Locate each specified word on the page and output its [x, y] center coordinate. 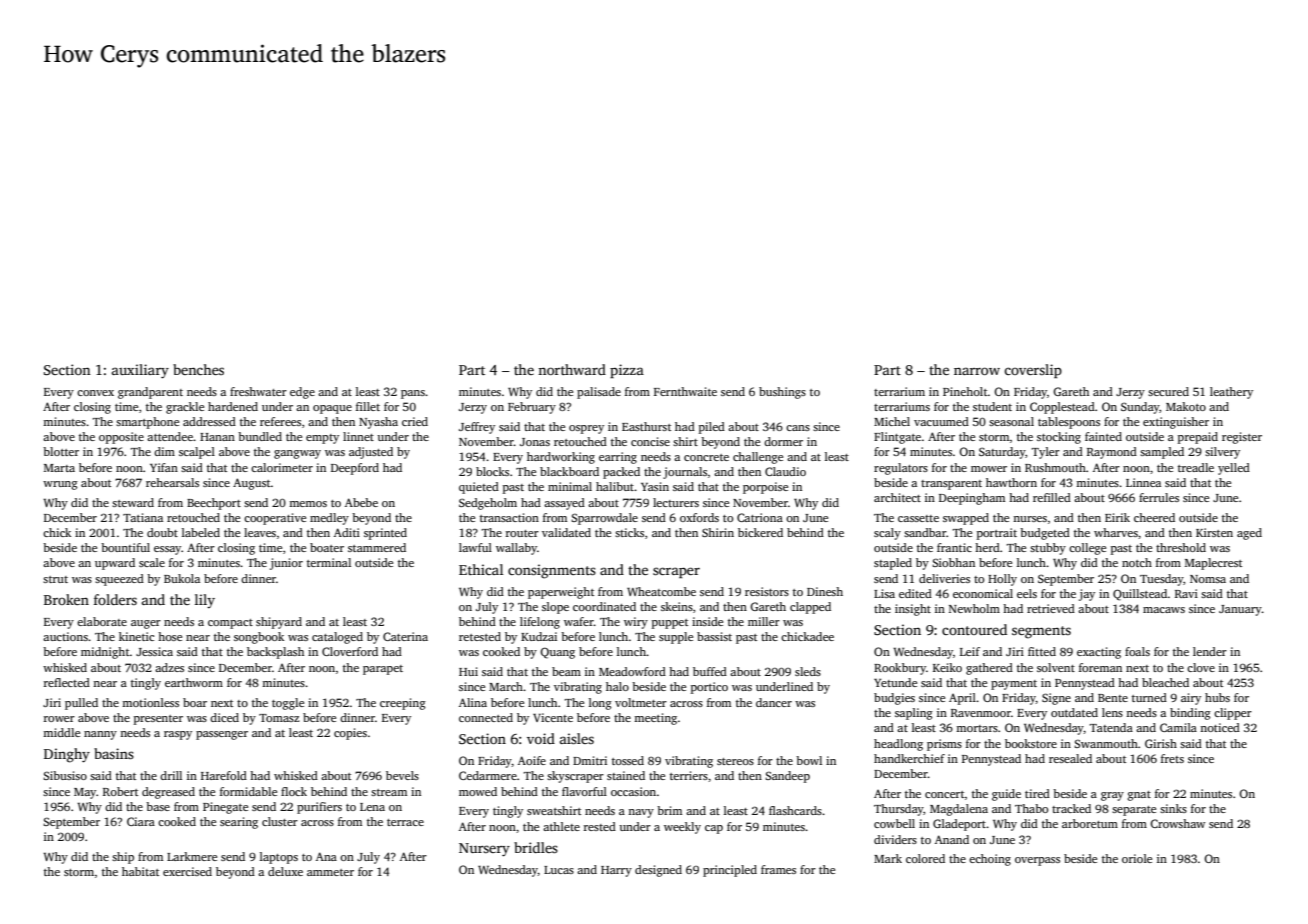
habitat [140, 871]
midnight [105, 653]
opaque [332, 409]
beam [566, 671]
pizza [627, 371]
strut [55, 579]
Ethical [481, 569]
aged [1249, 534]
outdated [1074, 712]
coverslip [1033, 371]
